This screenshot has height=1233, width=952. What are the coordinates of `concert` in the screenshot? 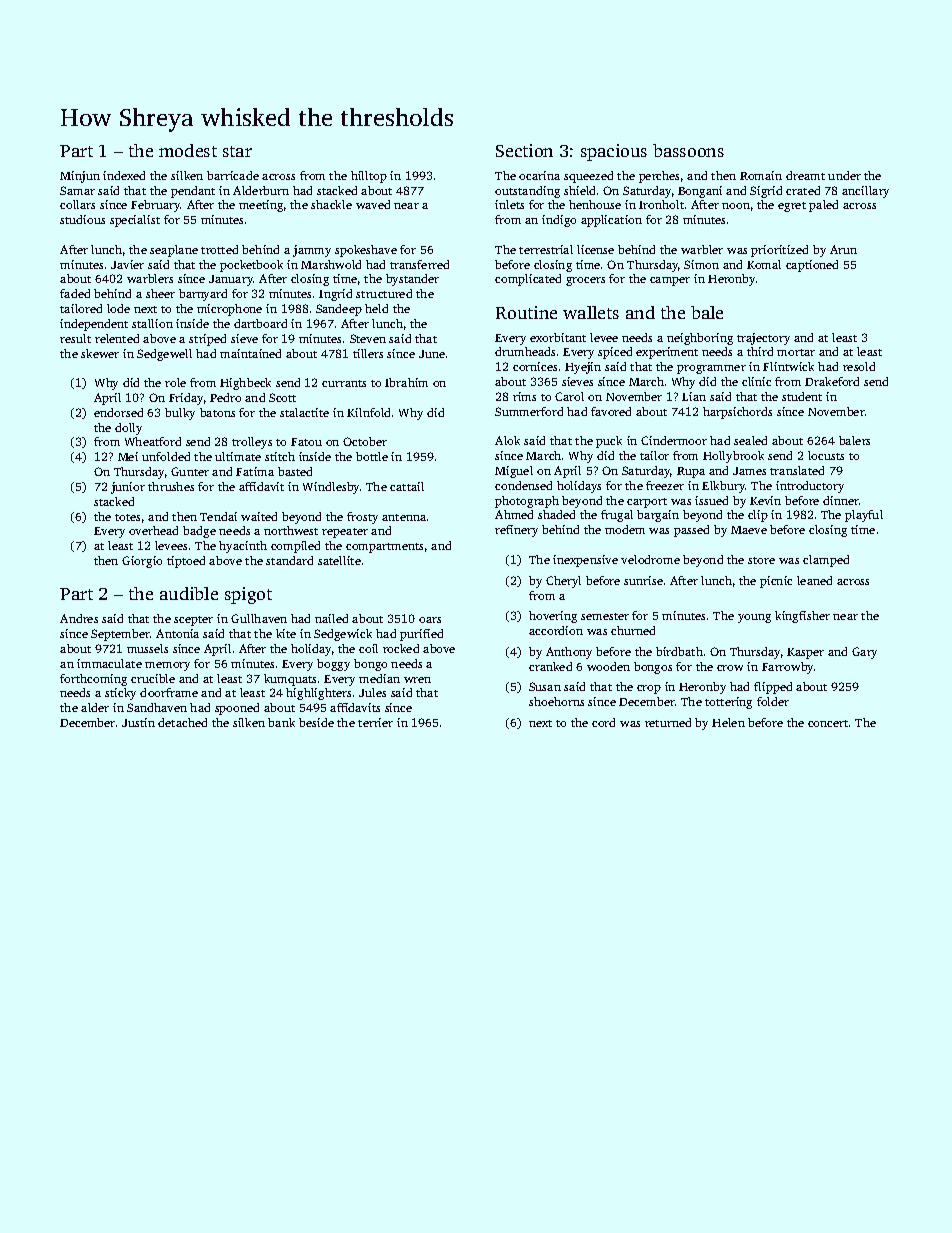 It's located at (828, 723).
